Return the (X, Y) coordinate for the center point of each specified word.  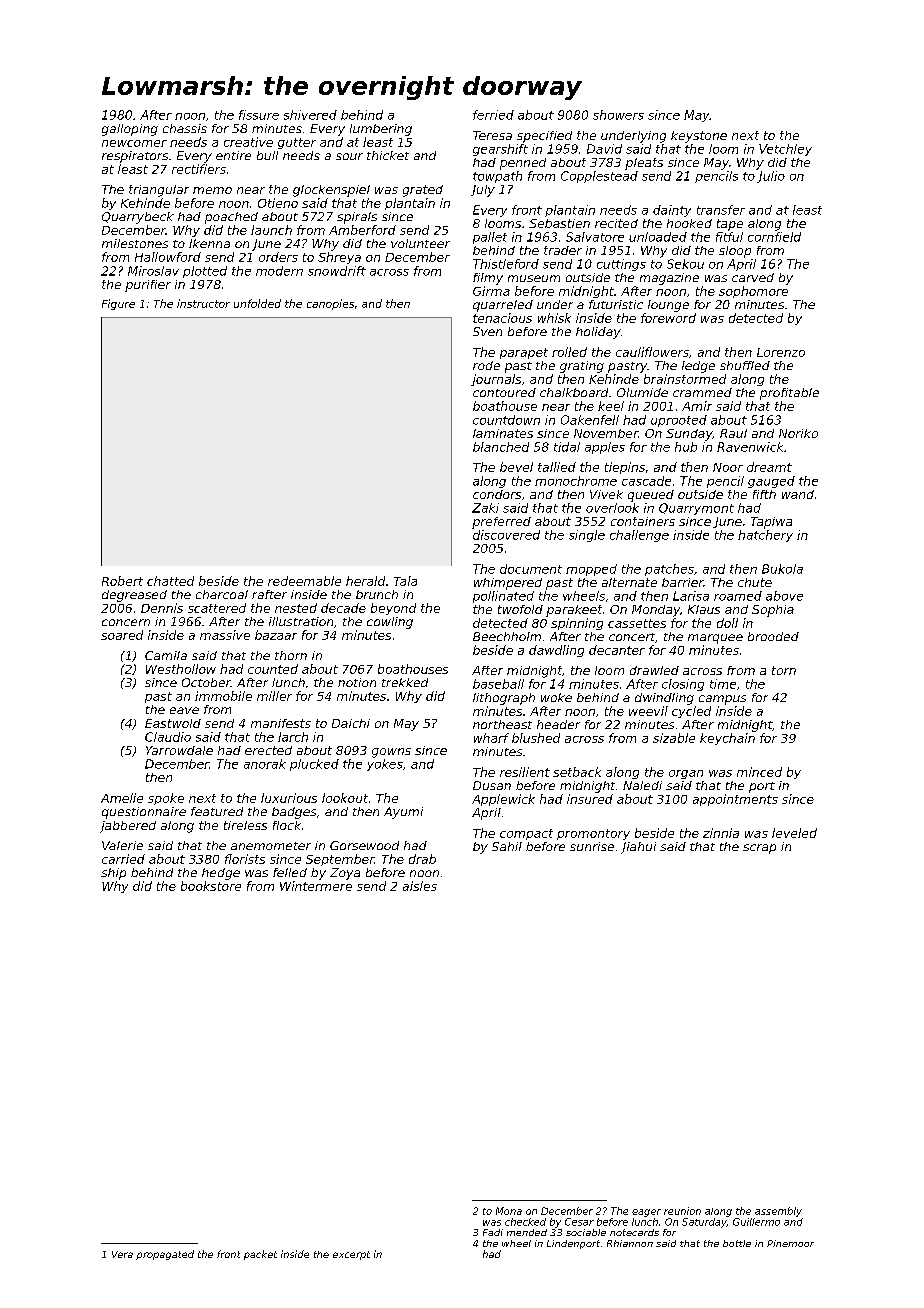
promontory (593, 834)
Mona (509, 1211)
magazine (669, 279)
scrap (759, 849)
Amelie (122, 798)
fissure (259, 115)
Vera (122, 1254)
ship (113, 874)
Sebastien (559, 223)
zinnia (721, 833)
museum (534, 278)
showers (618, 115)
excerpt (351, 1255)
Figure (118, 304)
